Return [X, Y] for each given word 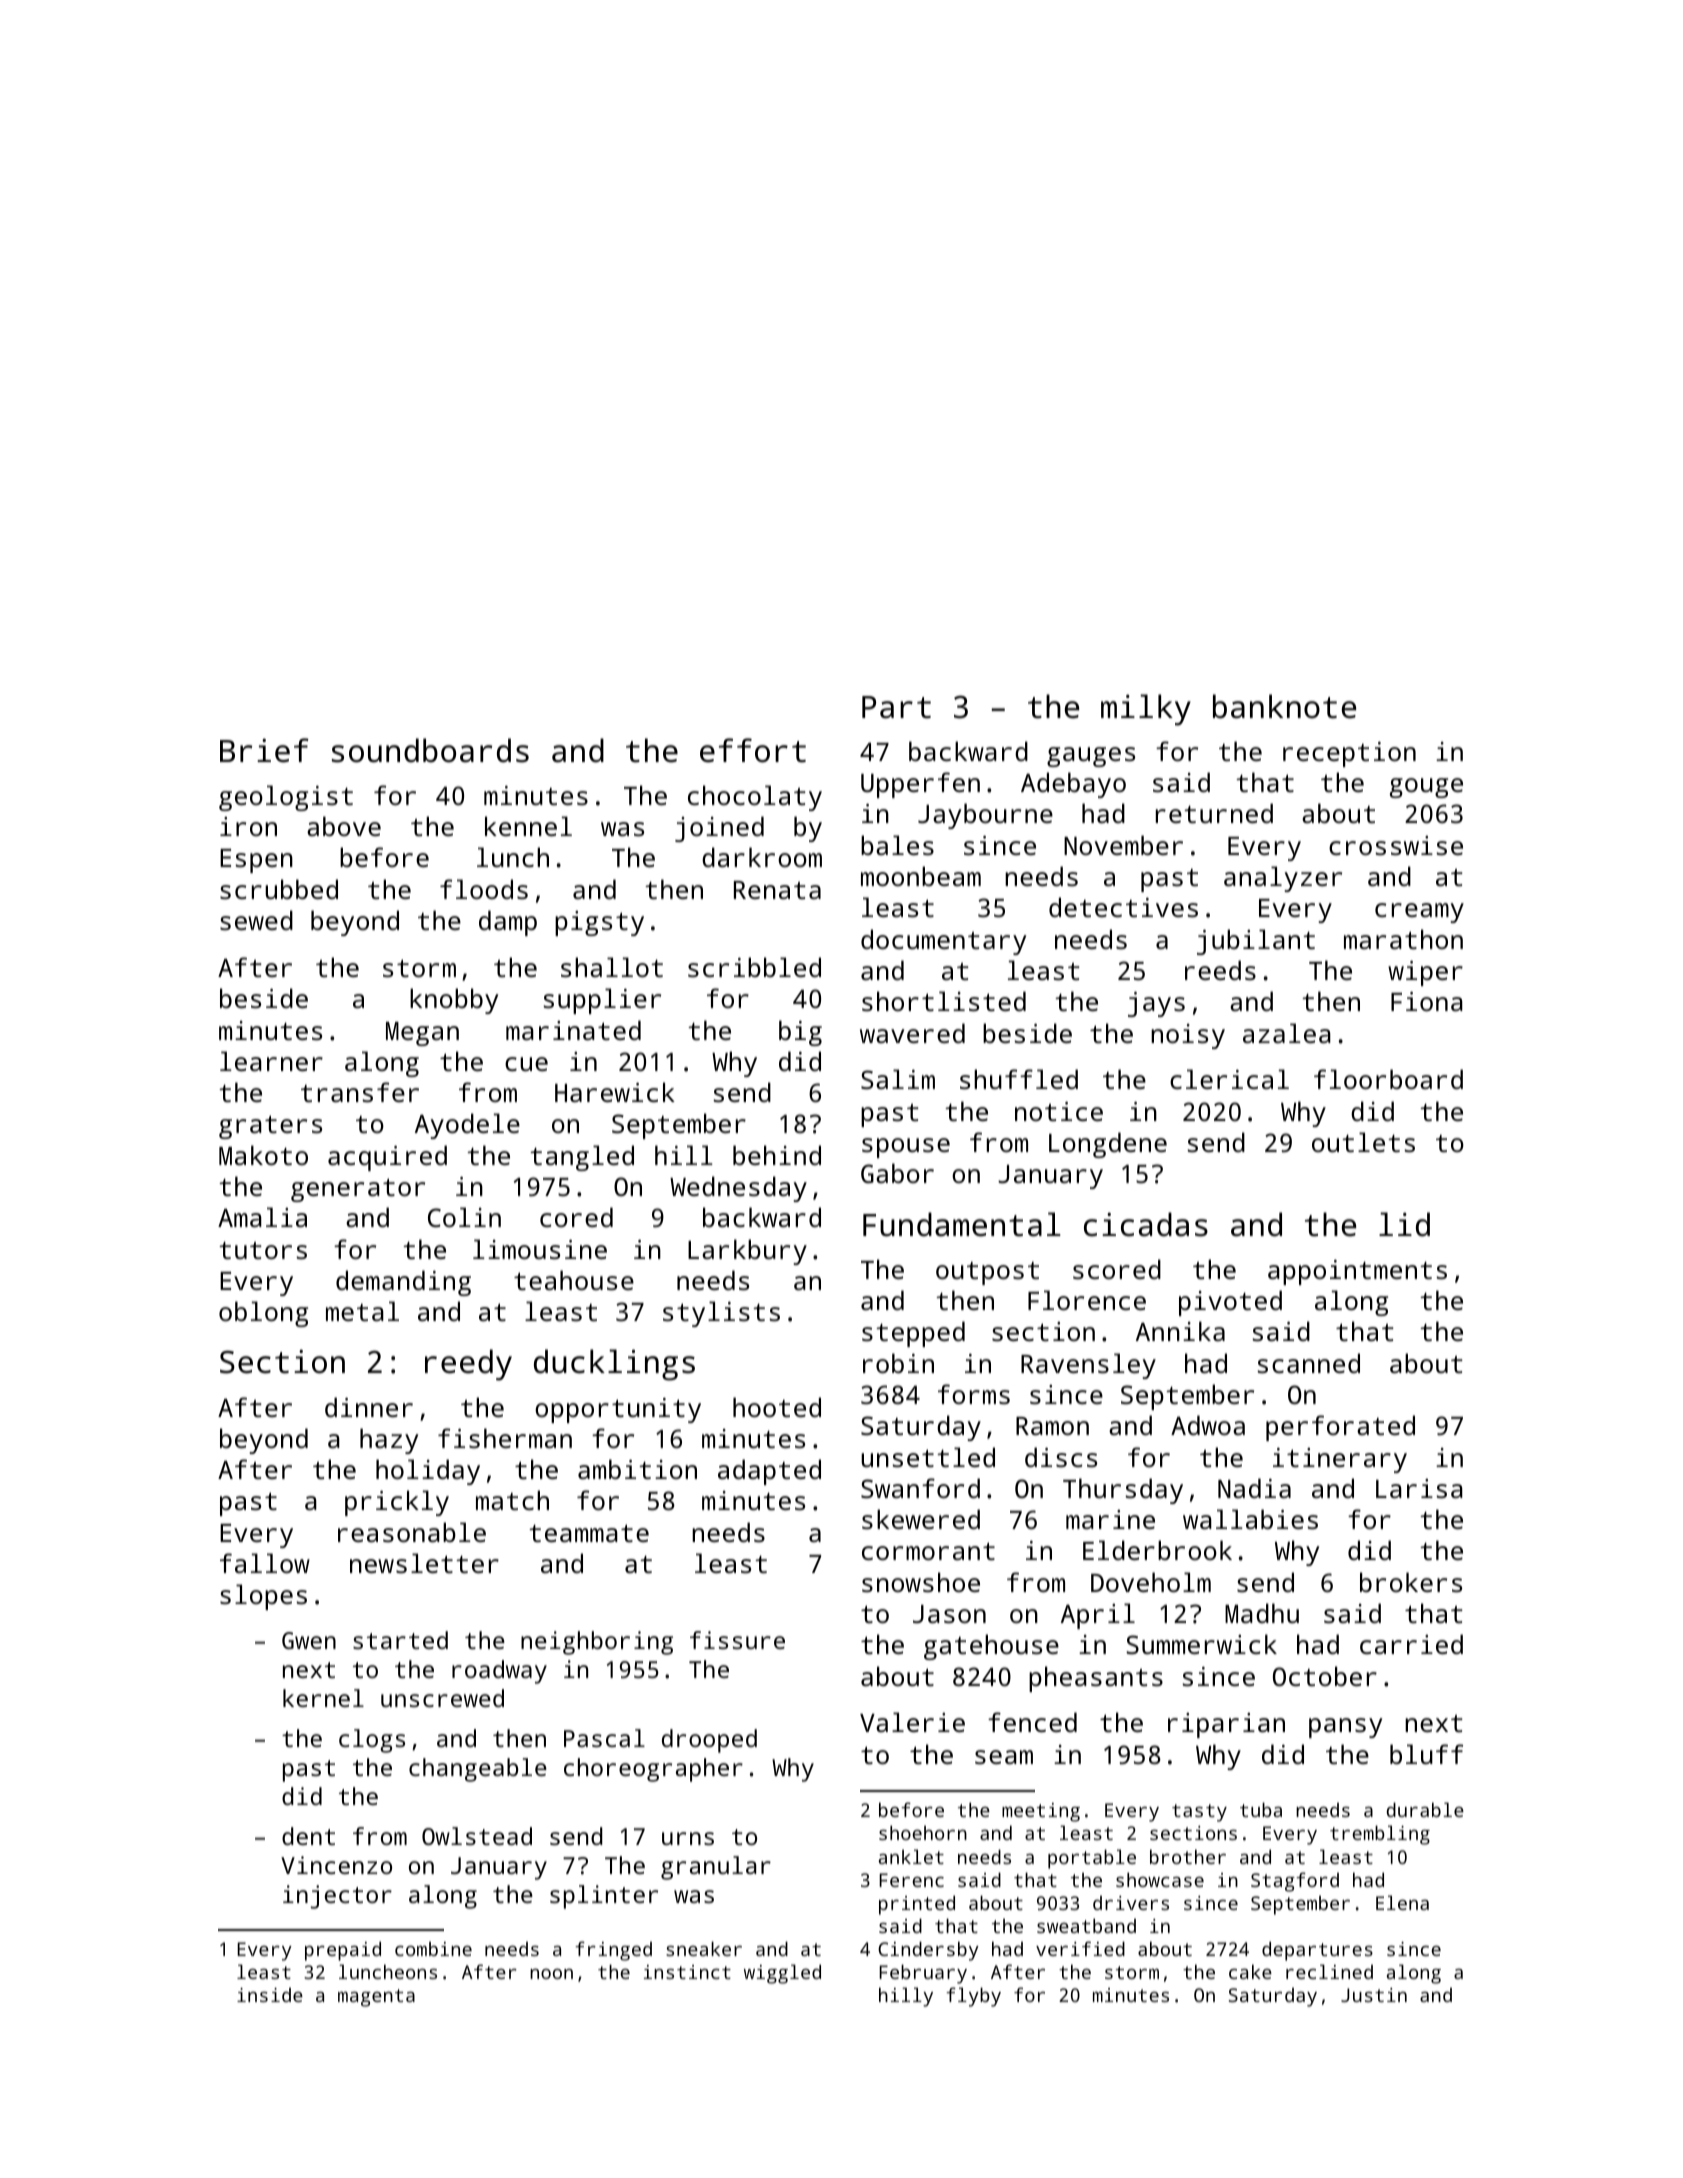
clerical [1229, 1079]
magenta [376, 1998]
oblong [263, 1314]
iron [248, 826]
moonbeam [921, 876]
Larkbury [747, 1252]
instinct [687, 1972]
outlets [1363, 1142]
